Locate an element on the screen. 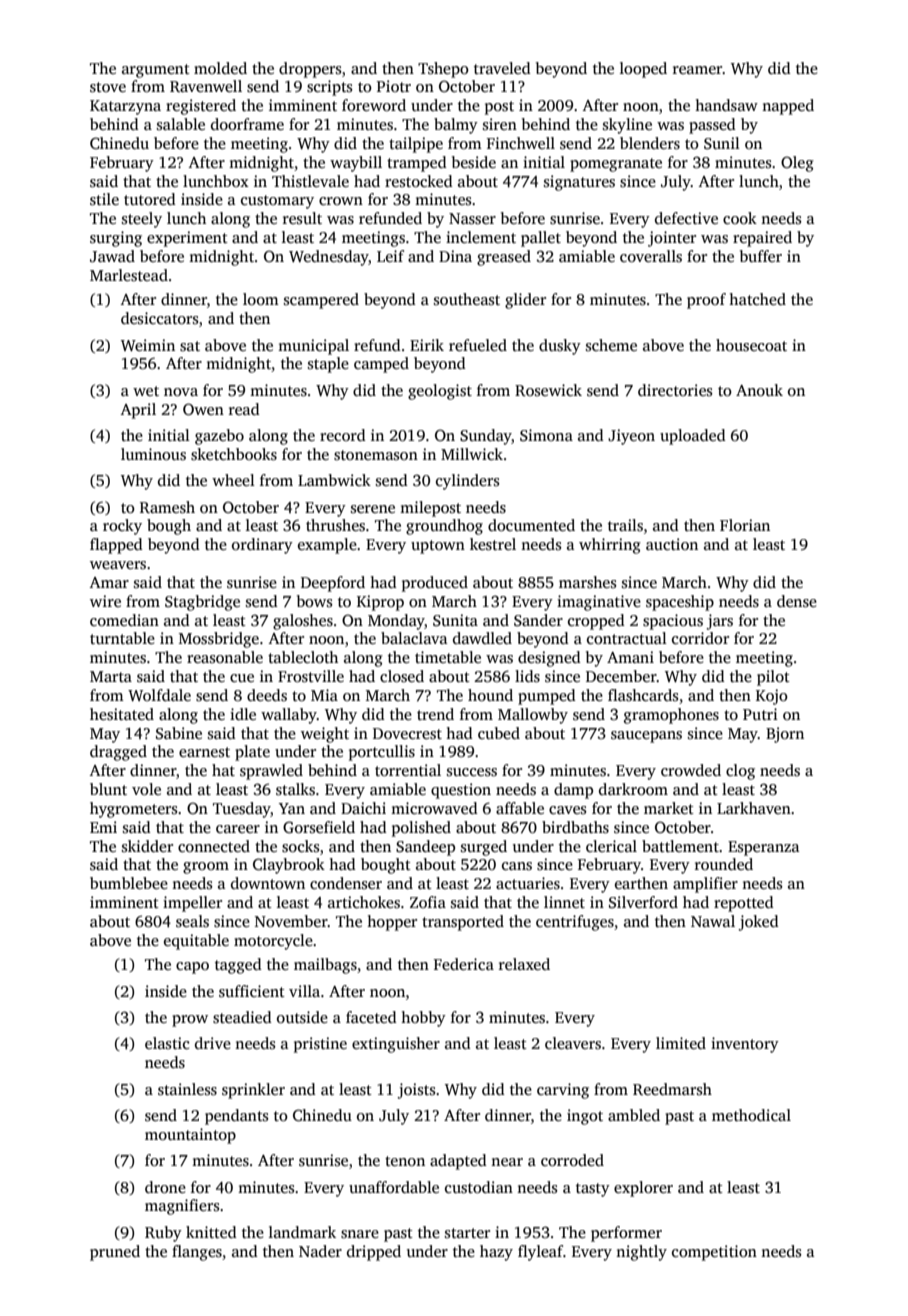  stile is located at coordinates (104, 199).
